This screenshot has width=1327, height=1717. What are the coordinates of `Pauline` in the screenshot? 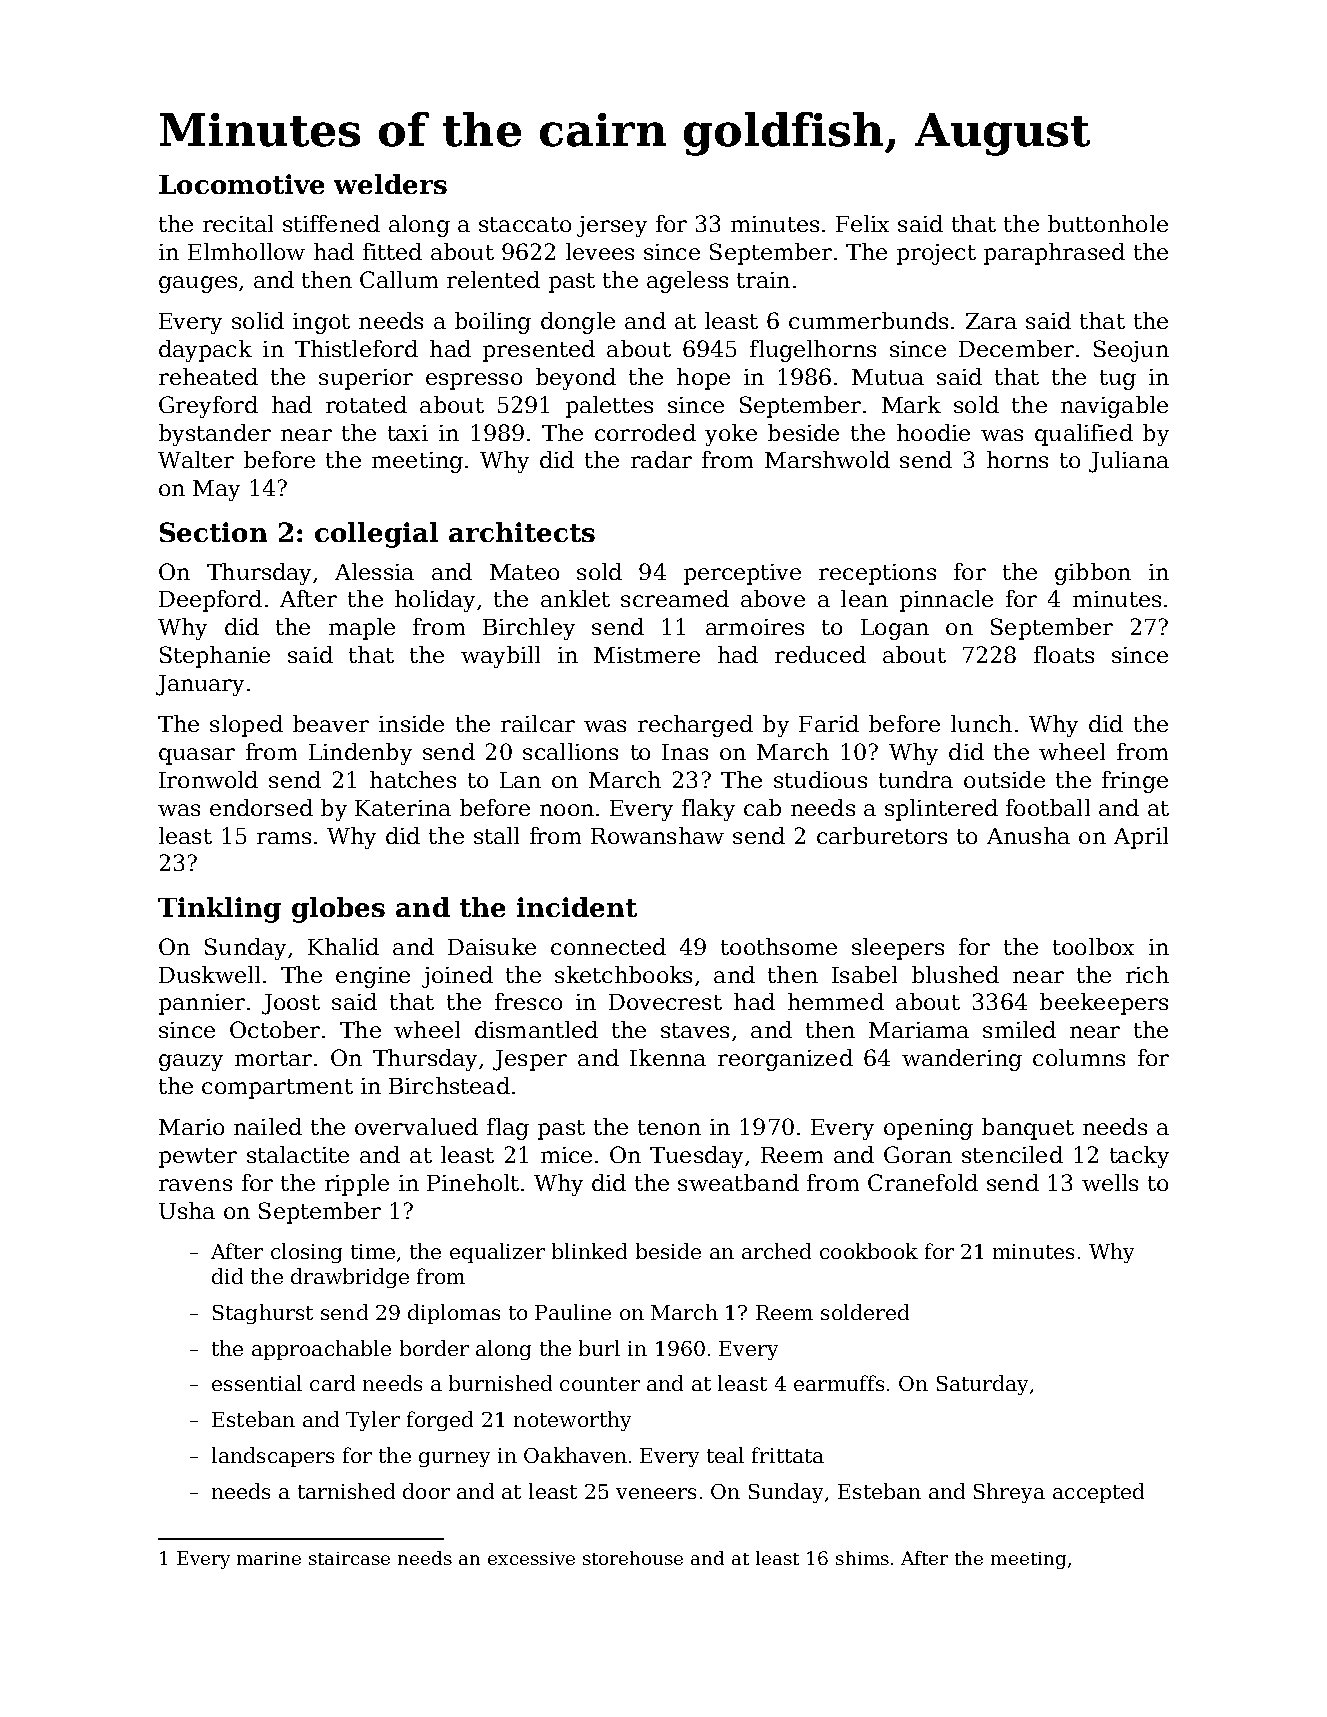 It's located at (573, 1312).
